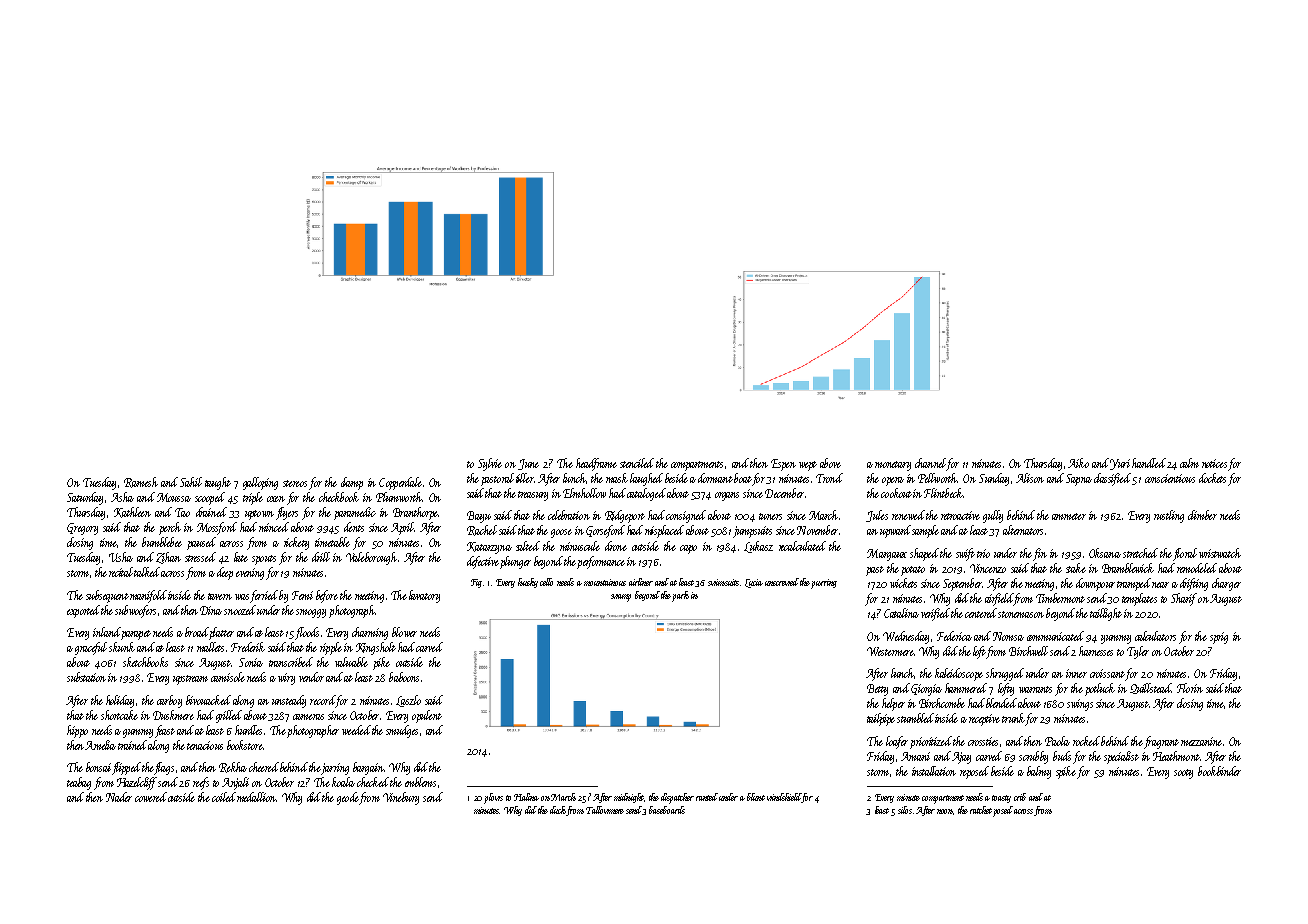 Image resolution: width=1308 pixels, height=924 pixels. I want to click on rustling, so click(1169, 516).
